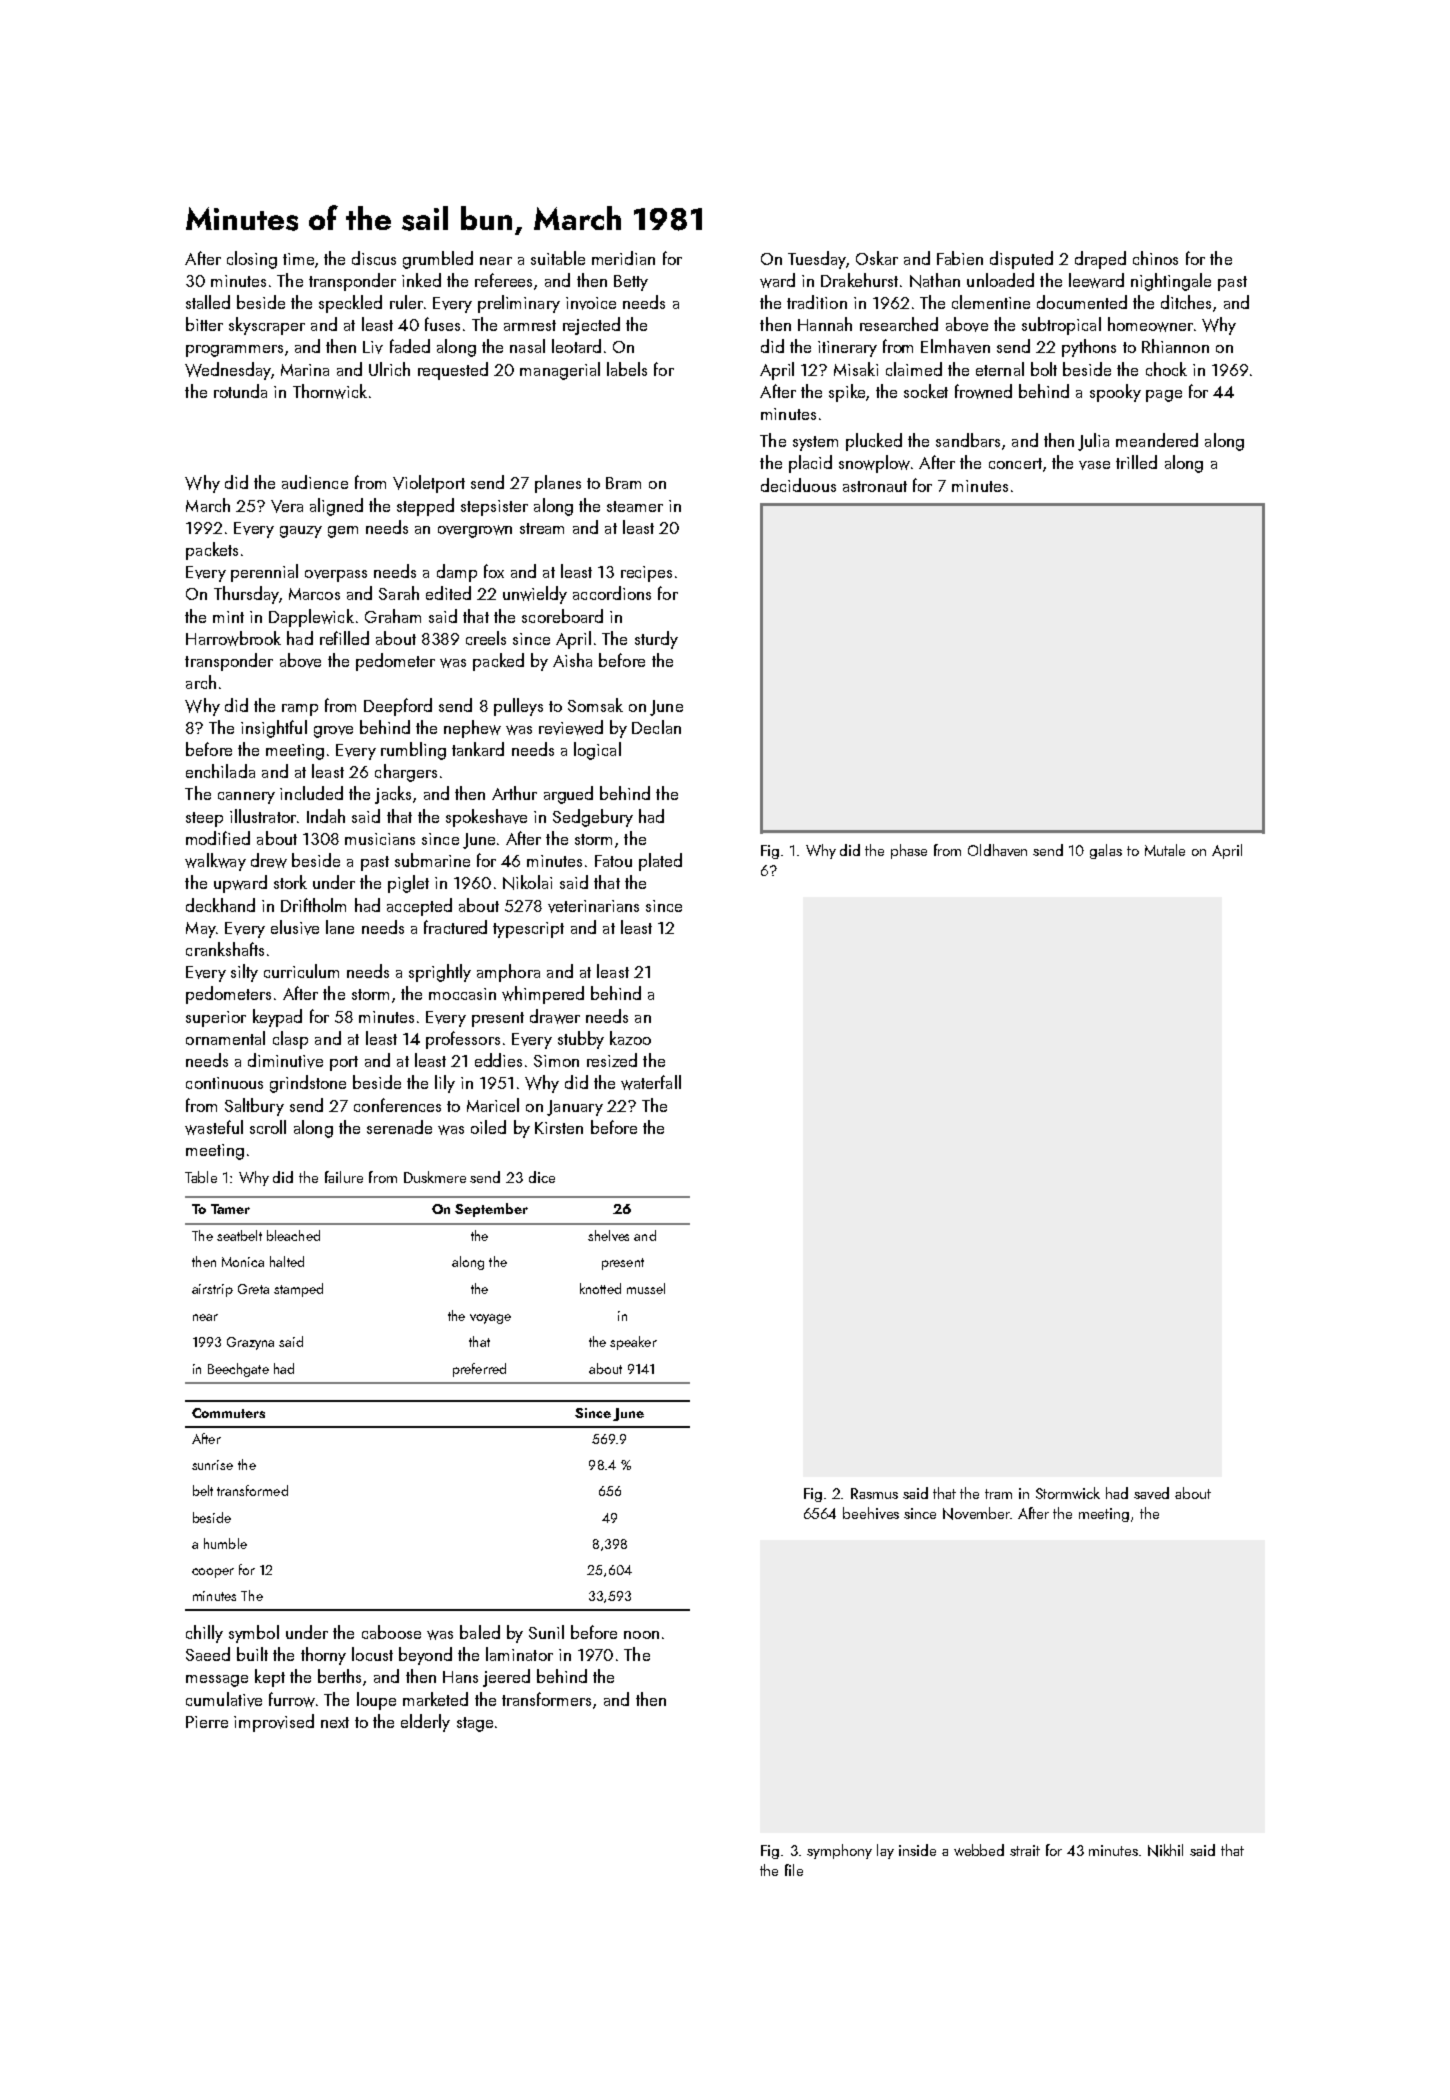 Image resolution: width=1450 pixels, height=2100 pixels. Describe the element at coordinates (335, 1722) in the image. I see `next` at that location.
